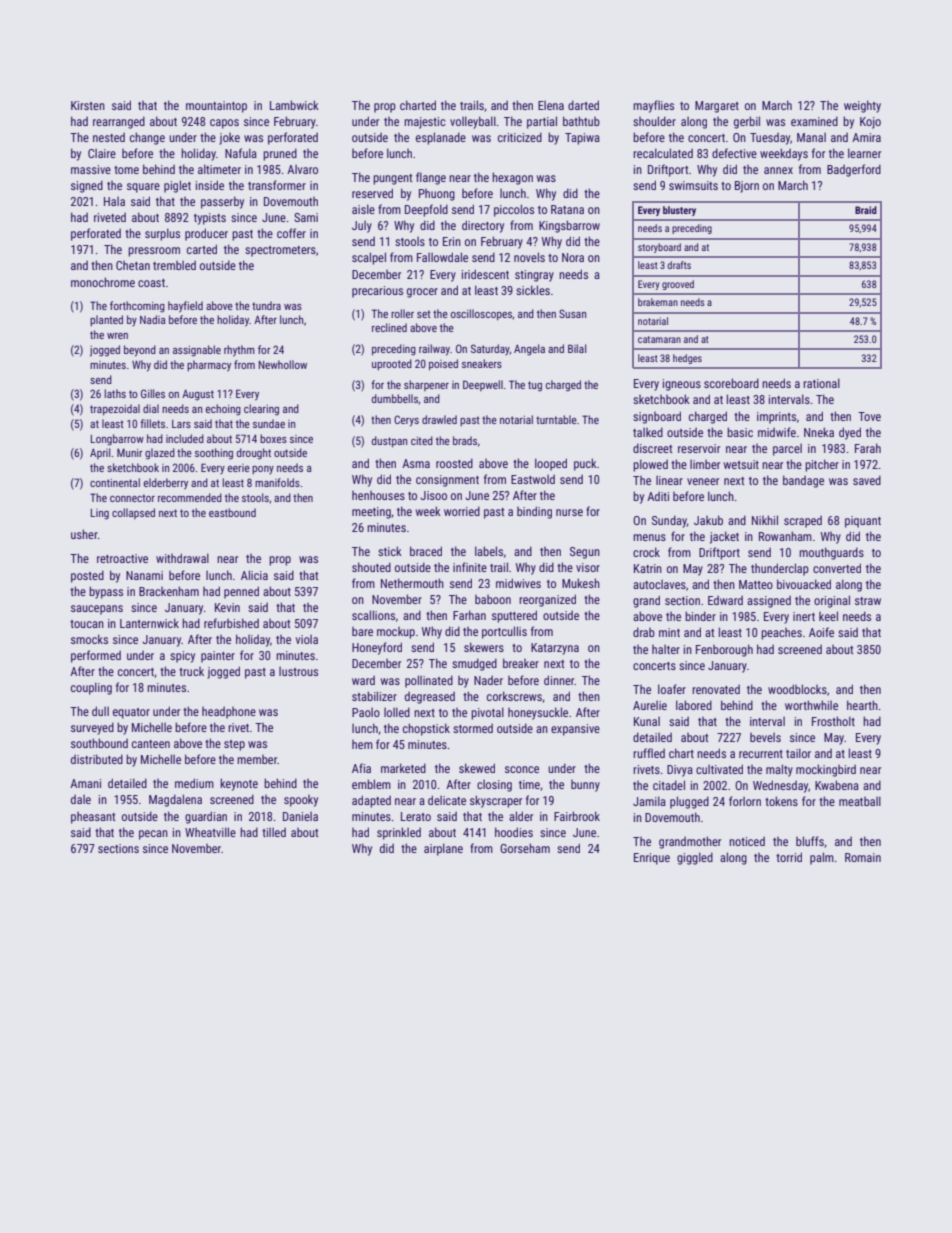  What do you see at coordinates (862, 106) in the screenshot?
I see `weighty` at bounding box center [862, 106].
